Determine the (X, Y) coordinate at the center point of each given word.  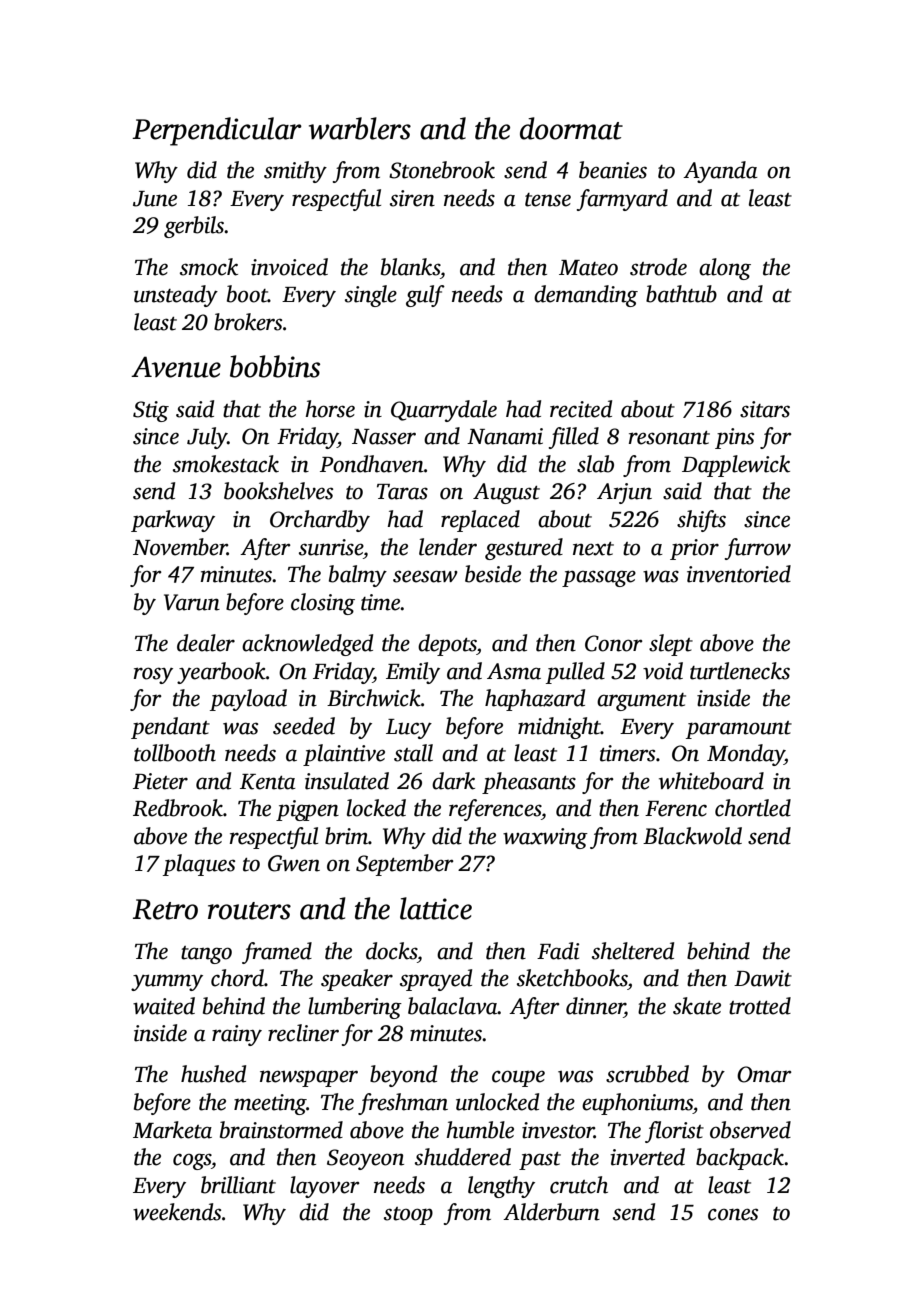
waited (164, 1006)
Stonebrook (442, 170)
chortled (753, 808)
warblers (360, 128)
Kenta (268, 782)
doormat (571, 128)
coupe (518, 1078)
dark (453, 781)
